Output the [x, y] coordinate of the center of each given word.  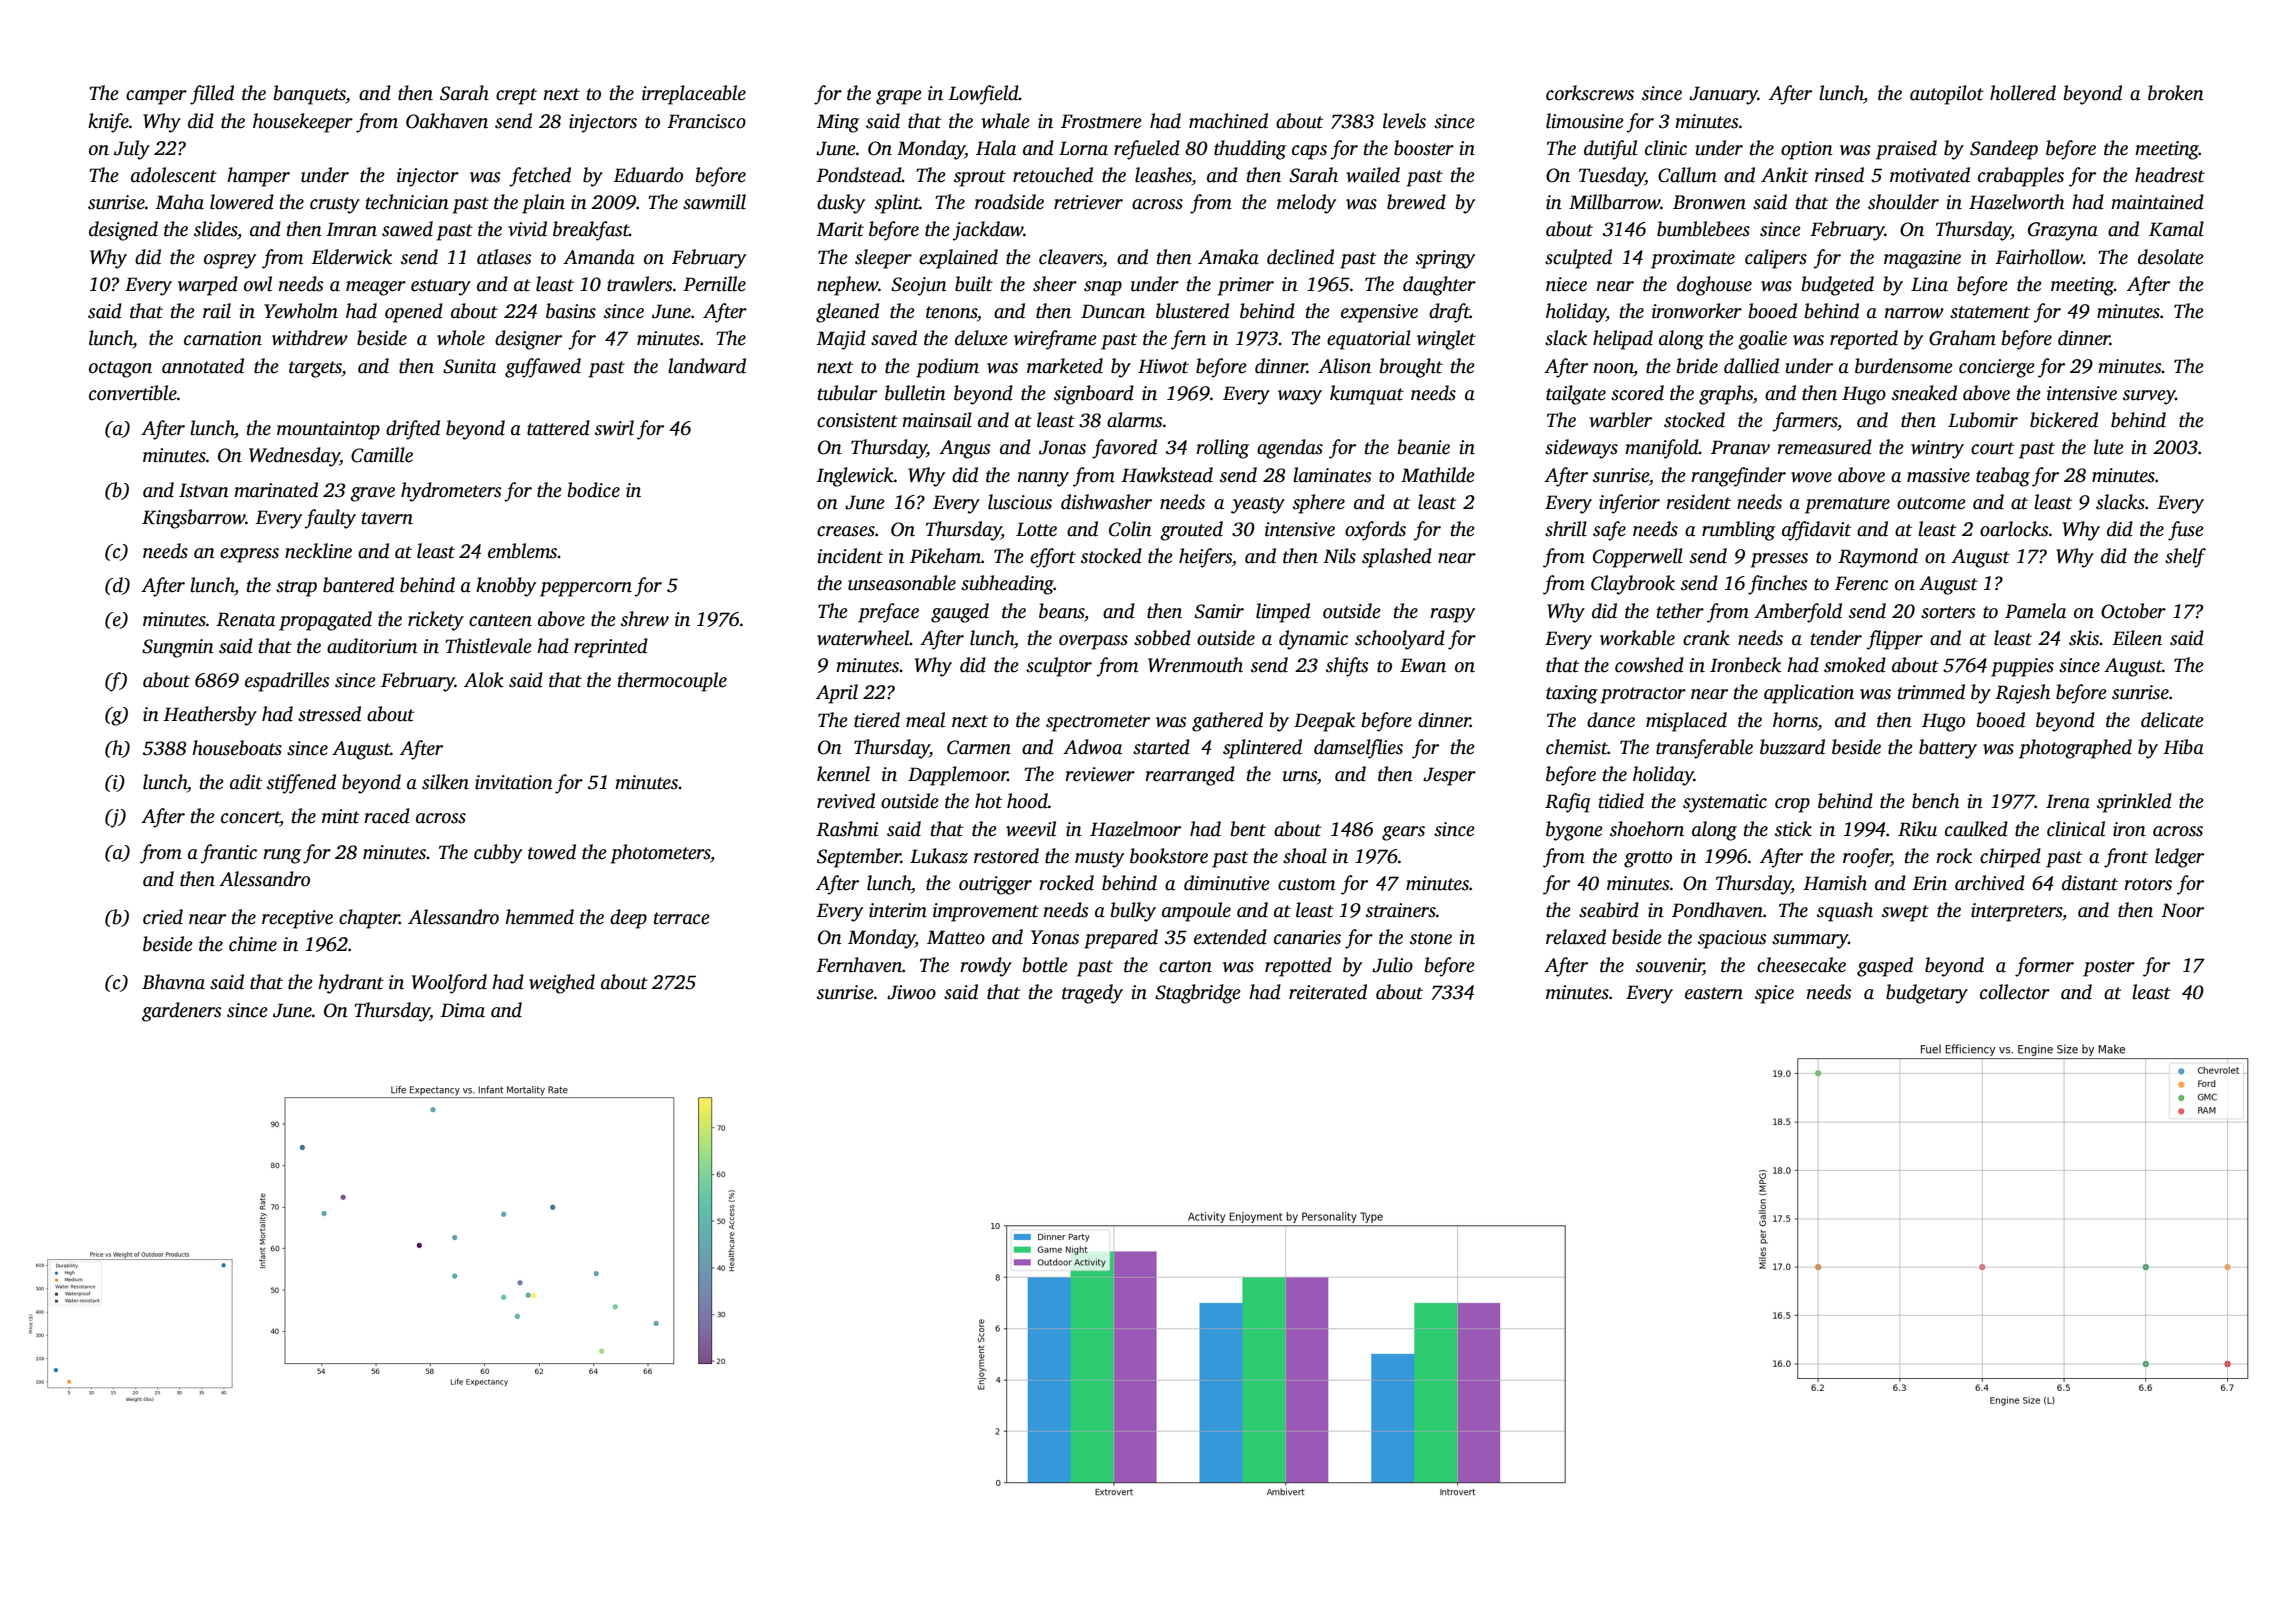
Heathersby [210, 716]
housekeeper [303, 123]
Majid [841, 340]
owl [258, 284]
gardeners [182, 1012]
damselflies [1358, 749]
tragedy [1092, 994]
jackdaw [988, 231]
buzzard [1792, 747]
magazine [1922, 259]
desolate [2171, 257]
